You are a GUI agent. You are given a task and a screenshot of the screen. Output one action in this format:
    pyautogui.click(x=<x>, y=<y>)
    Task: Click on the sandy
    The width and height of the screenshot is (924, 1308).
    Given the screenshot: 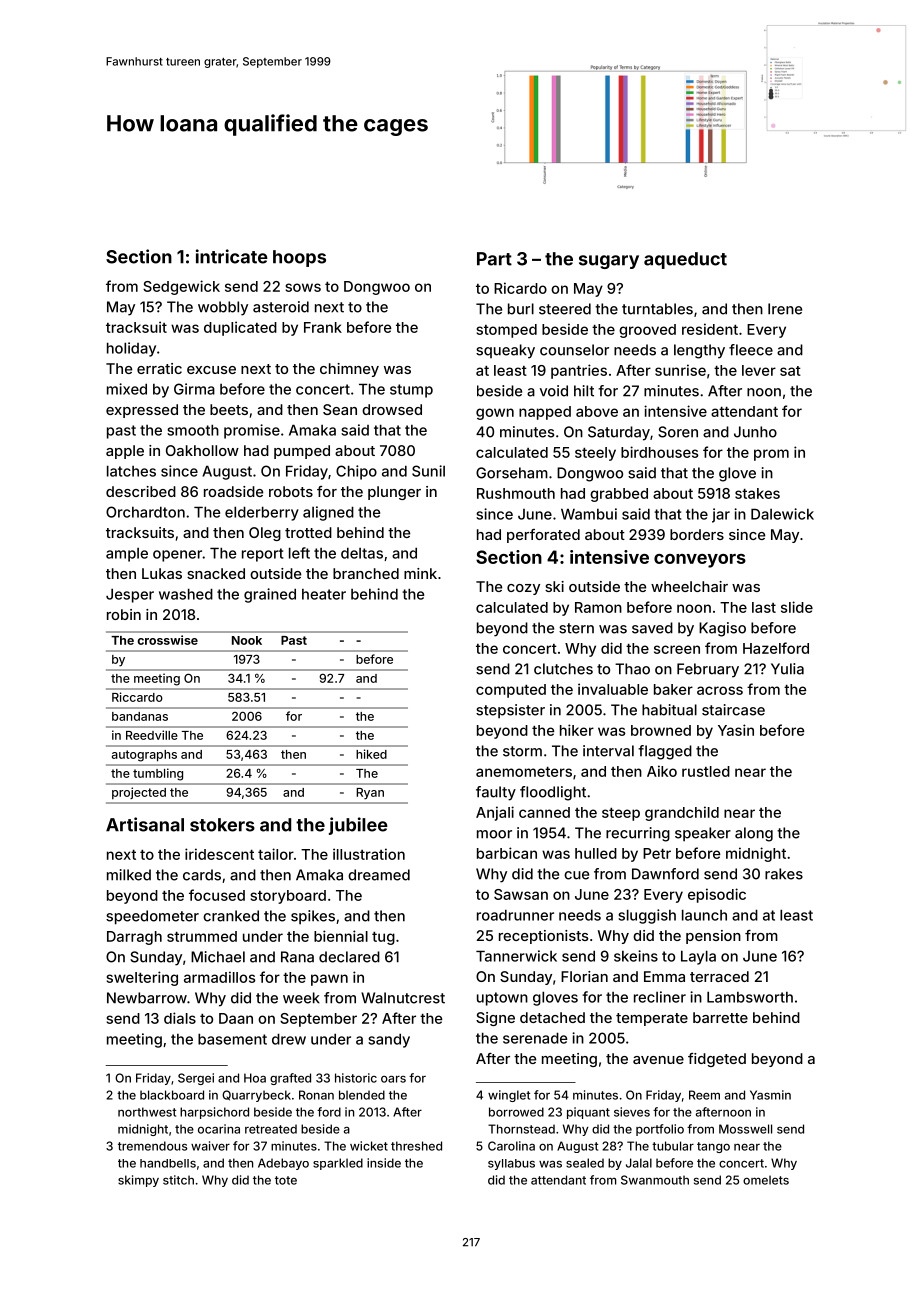 What is the action you would take?
    pyautogui.click(x=389, y=1040)
